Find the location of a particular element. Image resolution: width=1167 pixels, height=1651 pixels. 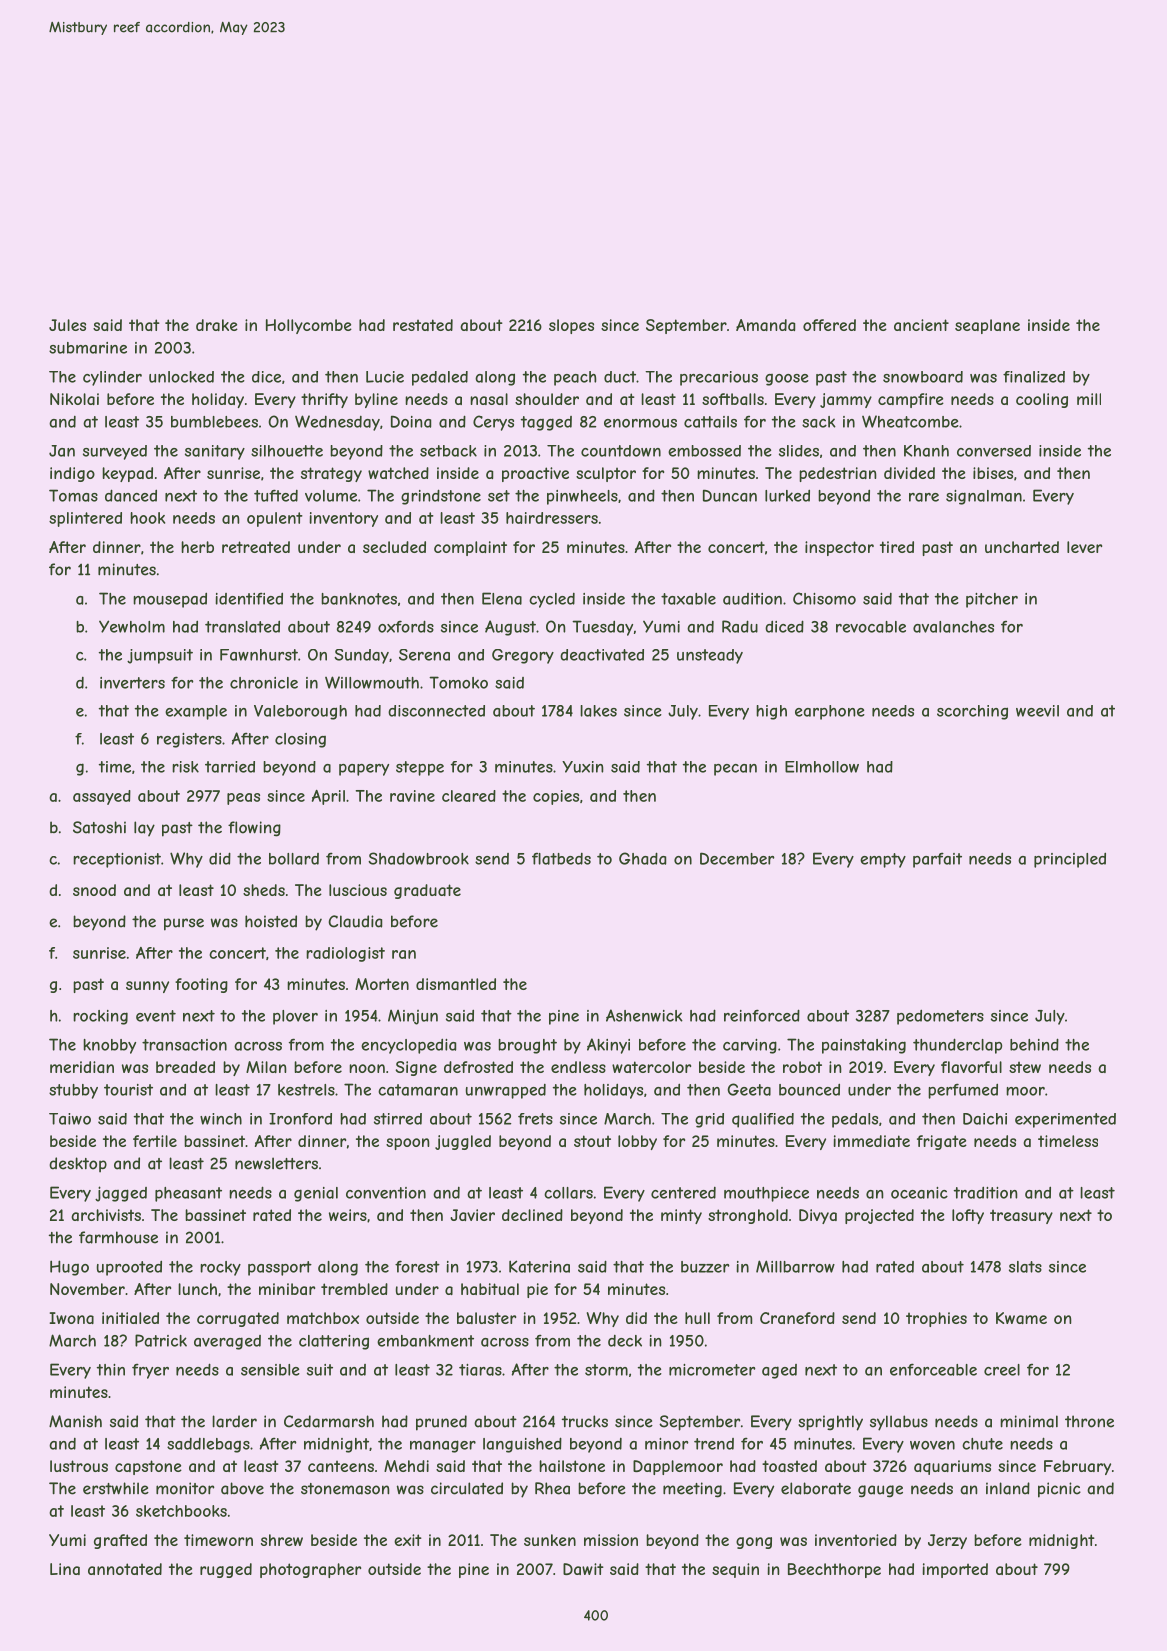

saddlebags is located at coordinates (208, 1445).
